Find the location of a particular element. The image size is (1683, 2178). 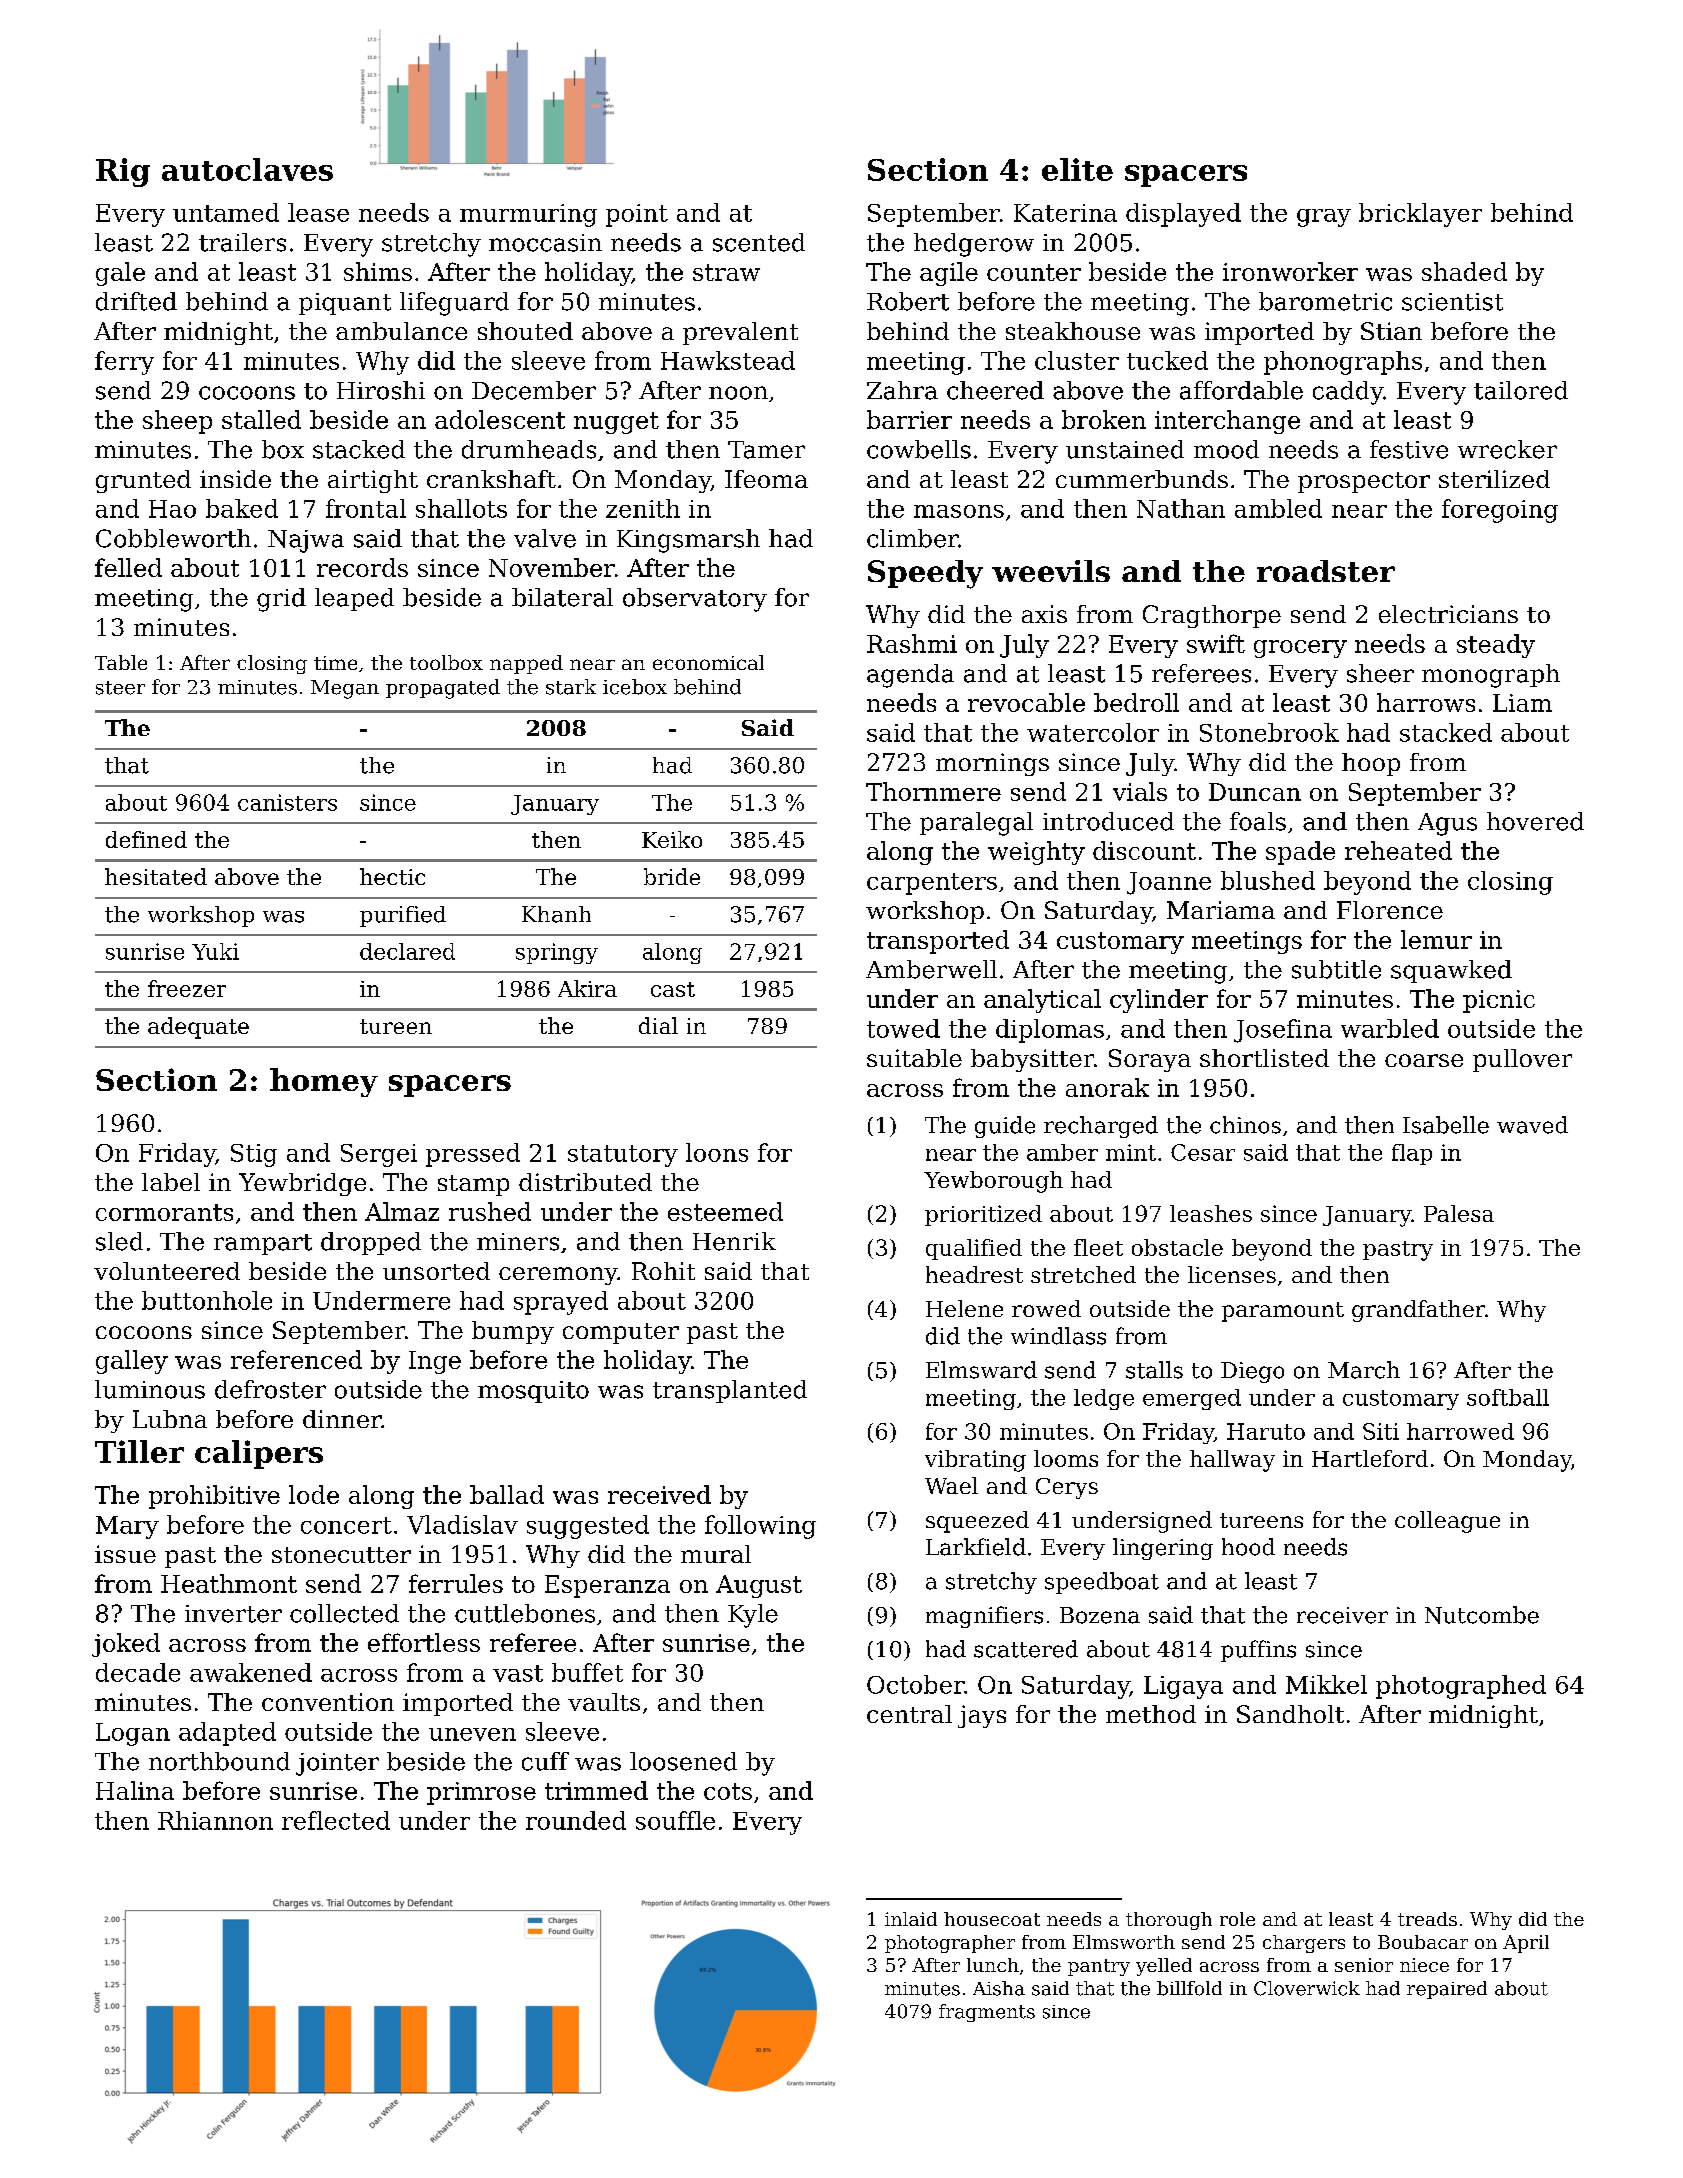

Megan is located at coordinates (345, 689).
